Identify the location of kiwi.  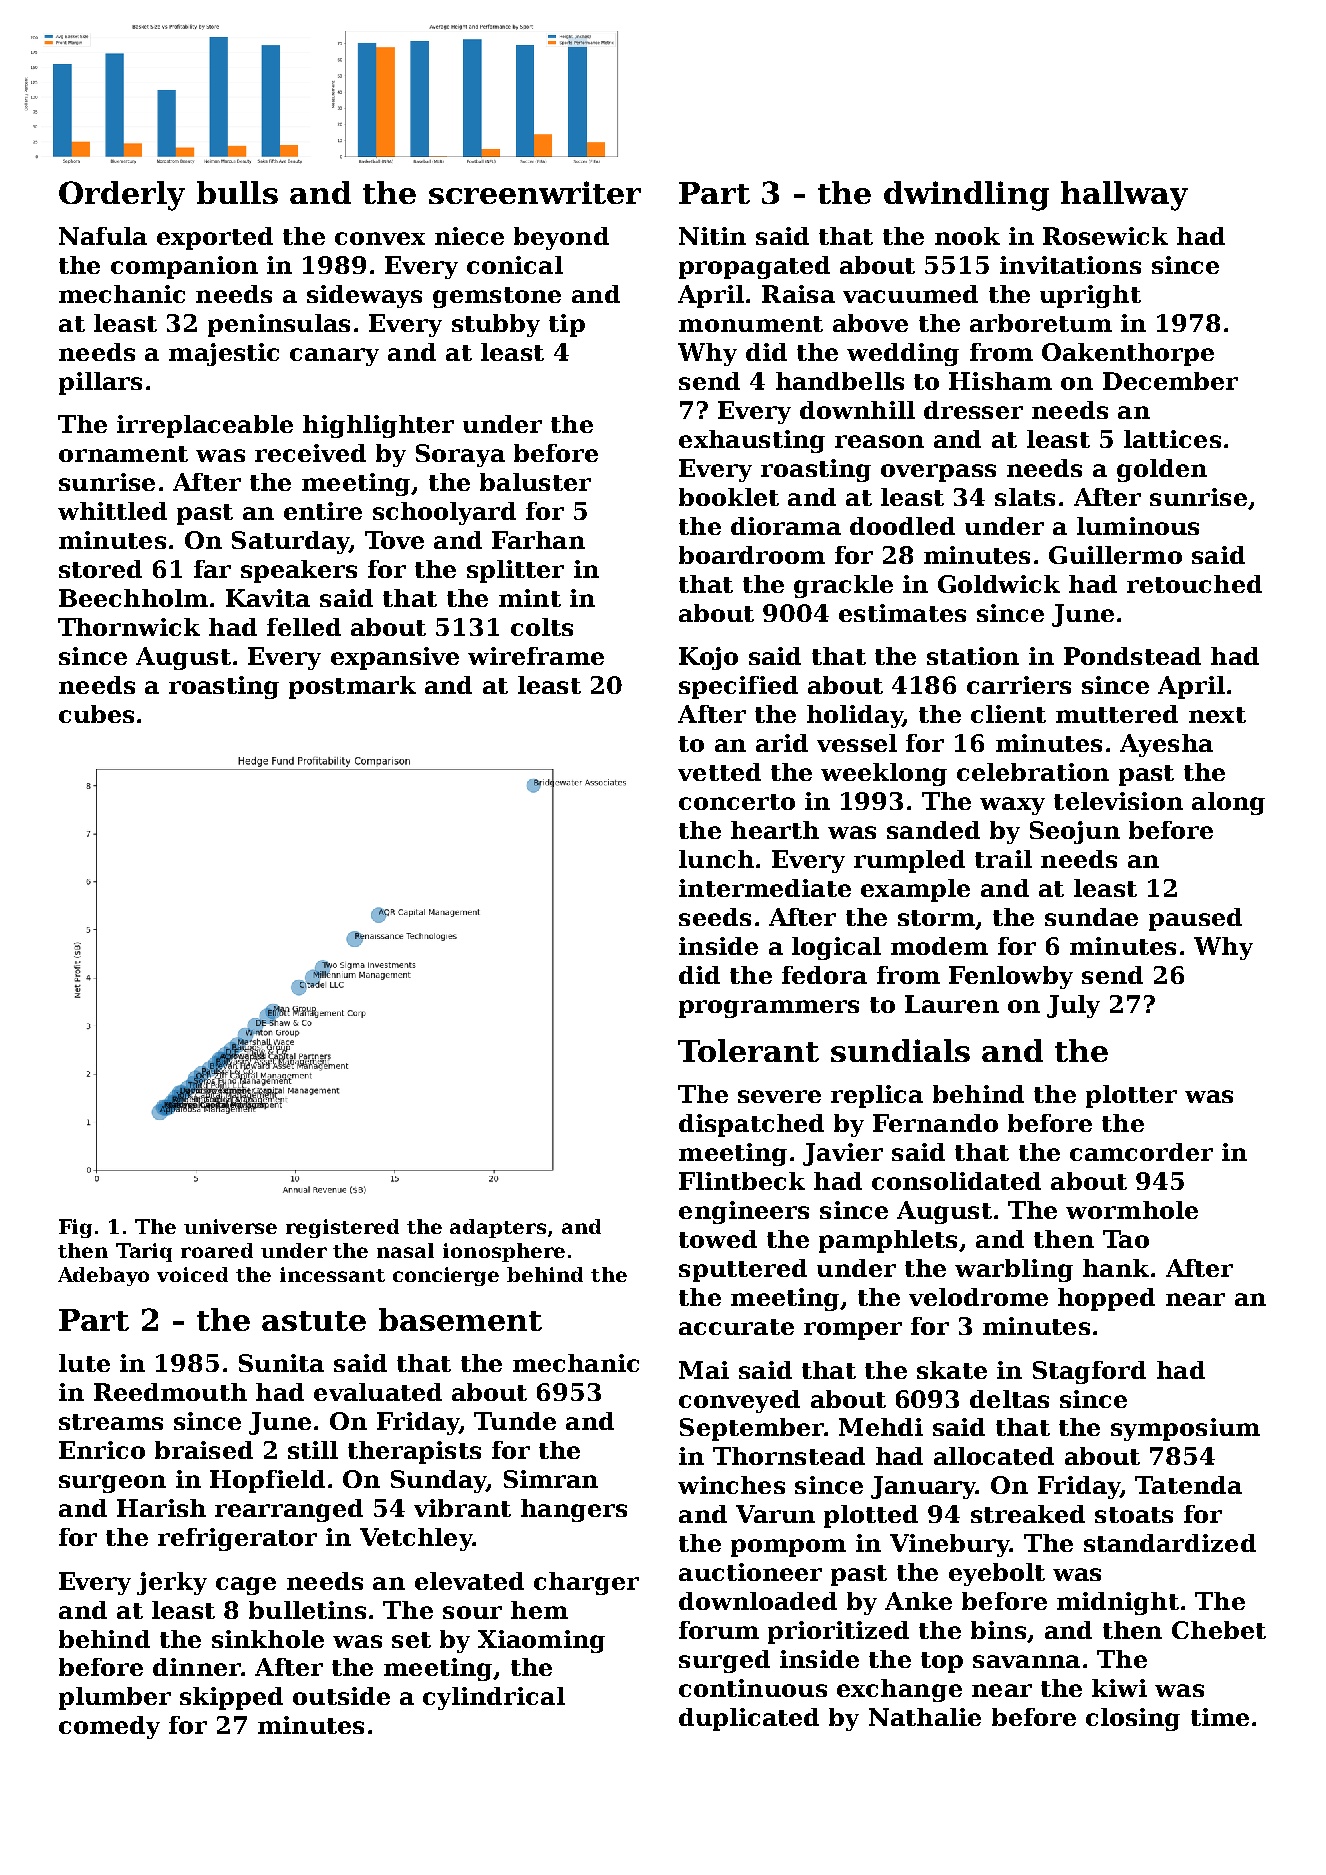
(1119, 1688).
